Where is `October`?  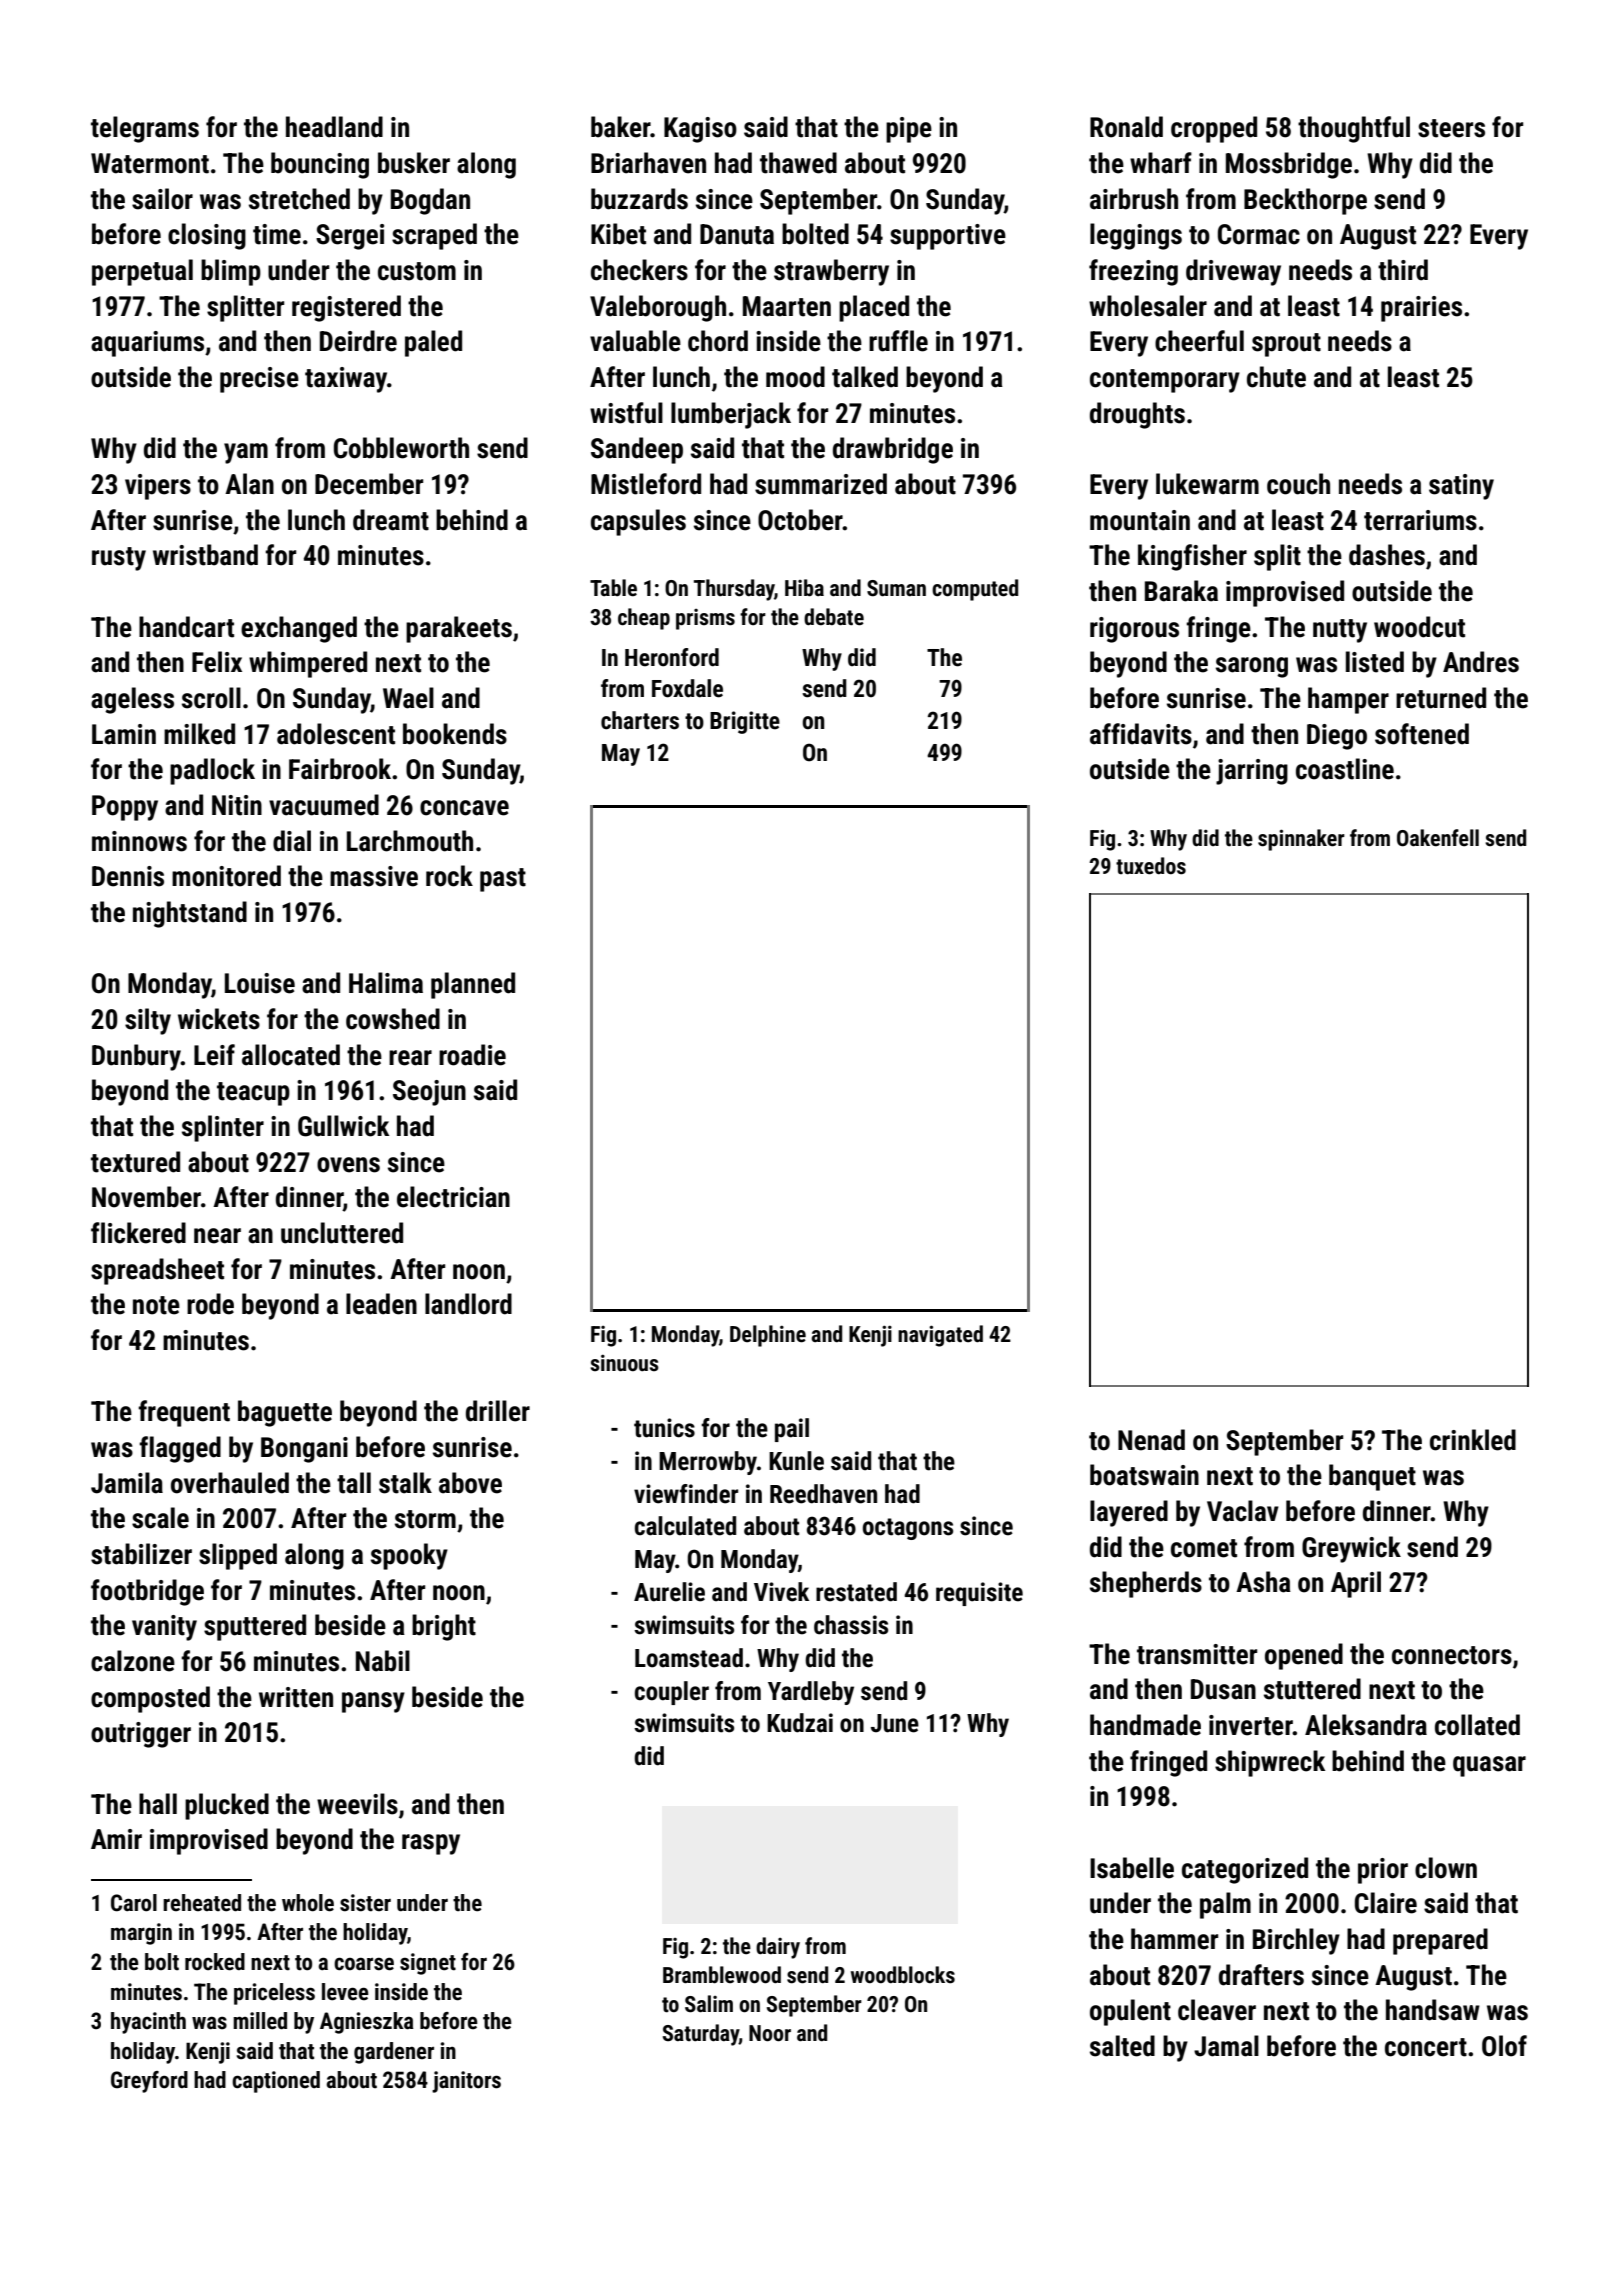
October is located at coordinates (800, 520).
